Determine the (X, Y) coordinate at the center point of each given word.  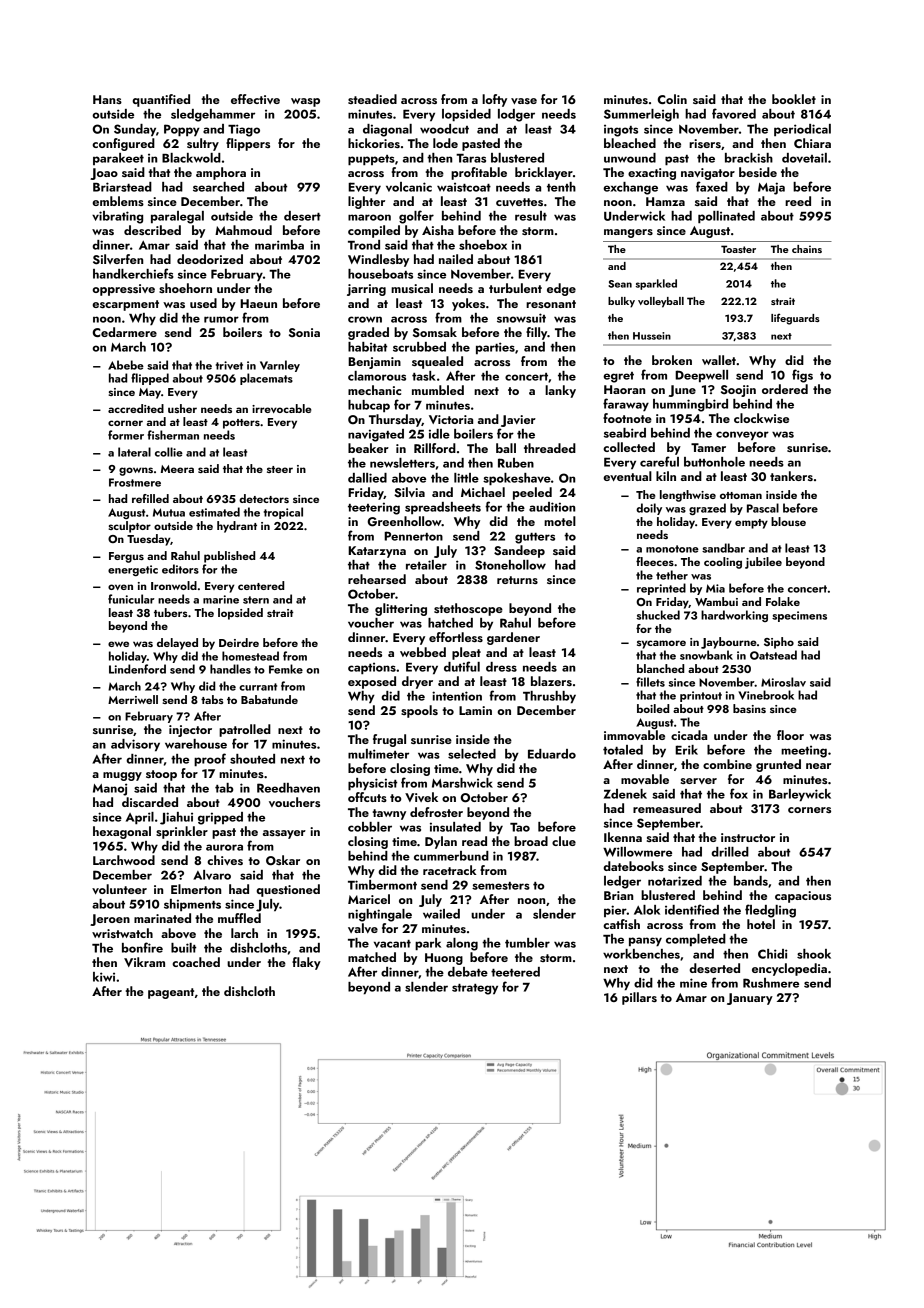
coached (196, 962)
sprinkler (182, 832)
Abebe (126, 365)
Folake (783, 601)
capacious (803, 897)
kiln (666, 476)
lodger (516, 115)
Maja (771, 188)
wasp (305, 102)
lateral (134, 452)
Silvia (409, 492)
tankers (791, 476)
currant (258, 687)
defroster (436, 812)
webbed (423, 652)
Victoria (451, 419)
